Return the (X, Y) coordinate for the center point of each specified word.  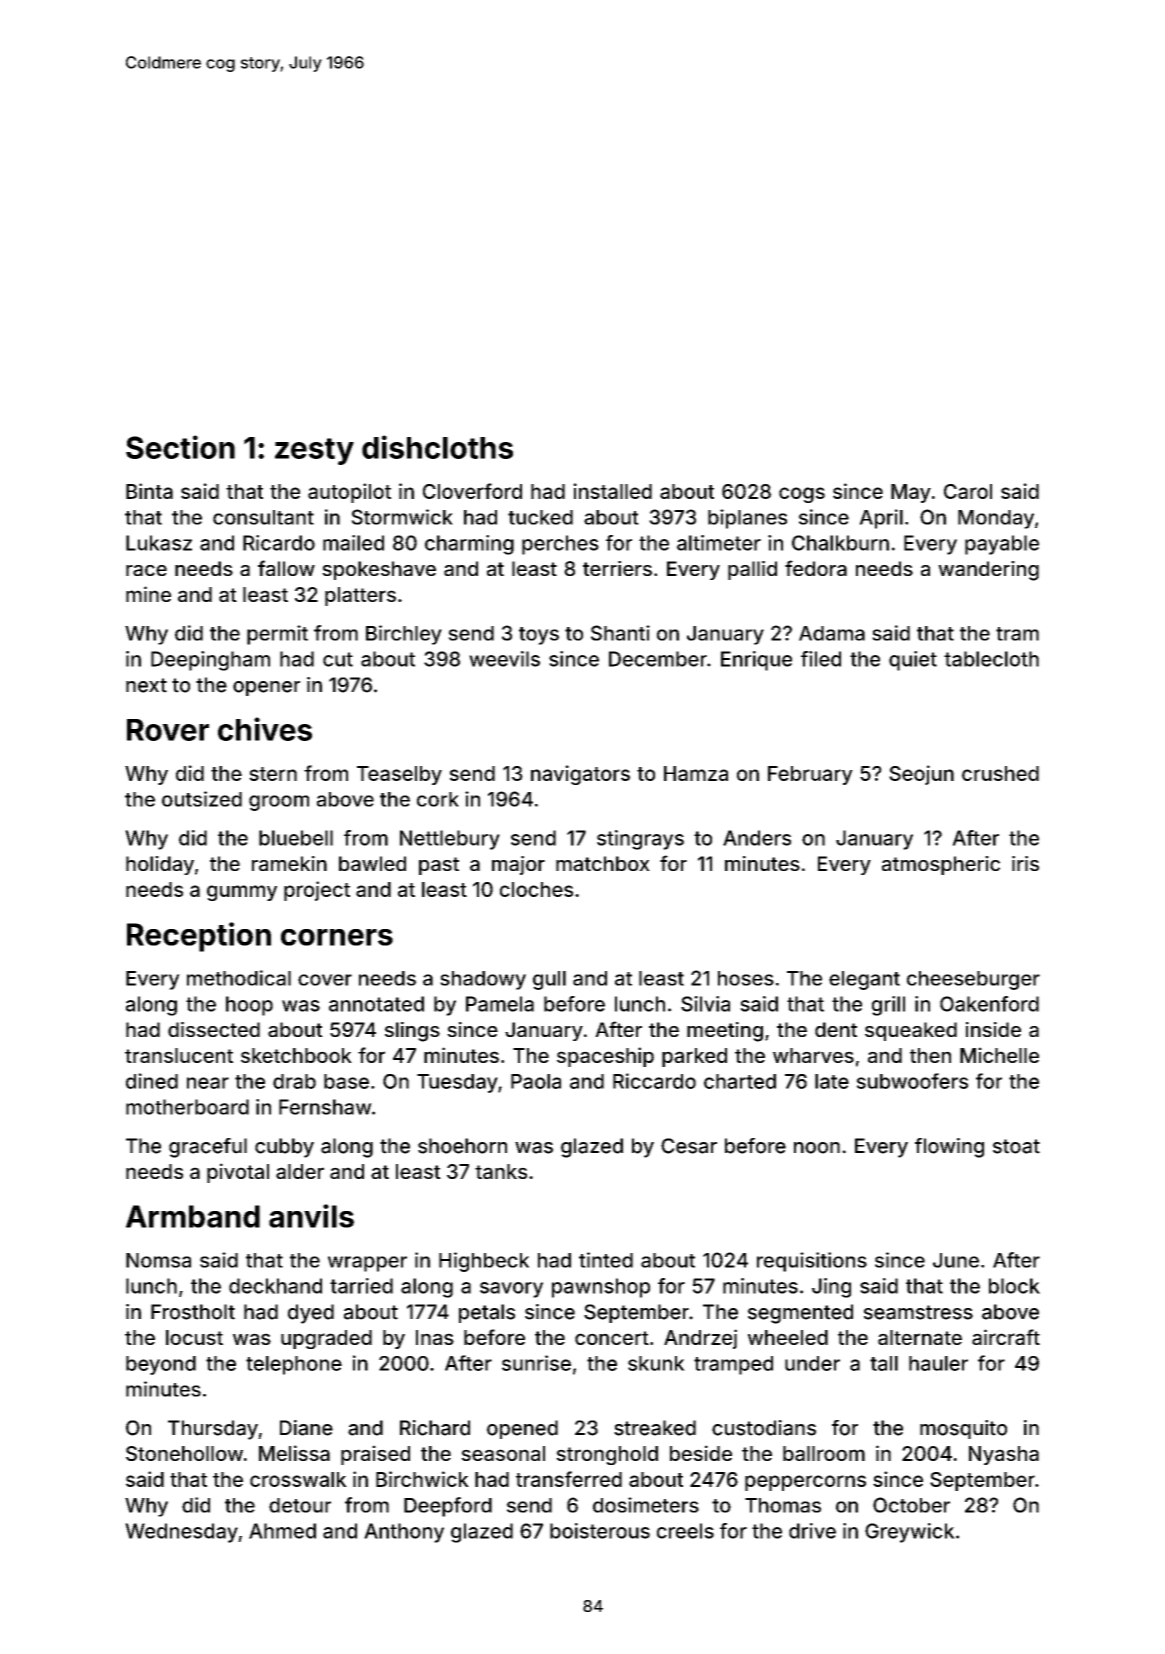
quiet (913, 661)
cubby (284, 1148)
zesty (314, 451)
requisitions (812, 1262)
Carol (968, 491)
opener (266, 688)
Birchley (404, 635)
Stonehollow (184, 1453)
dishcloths (437, 447)
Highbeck (484, 1262)
